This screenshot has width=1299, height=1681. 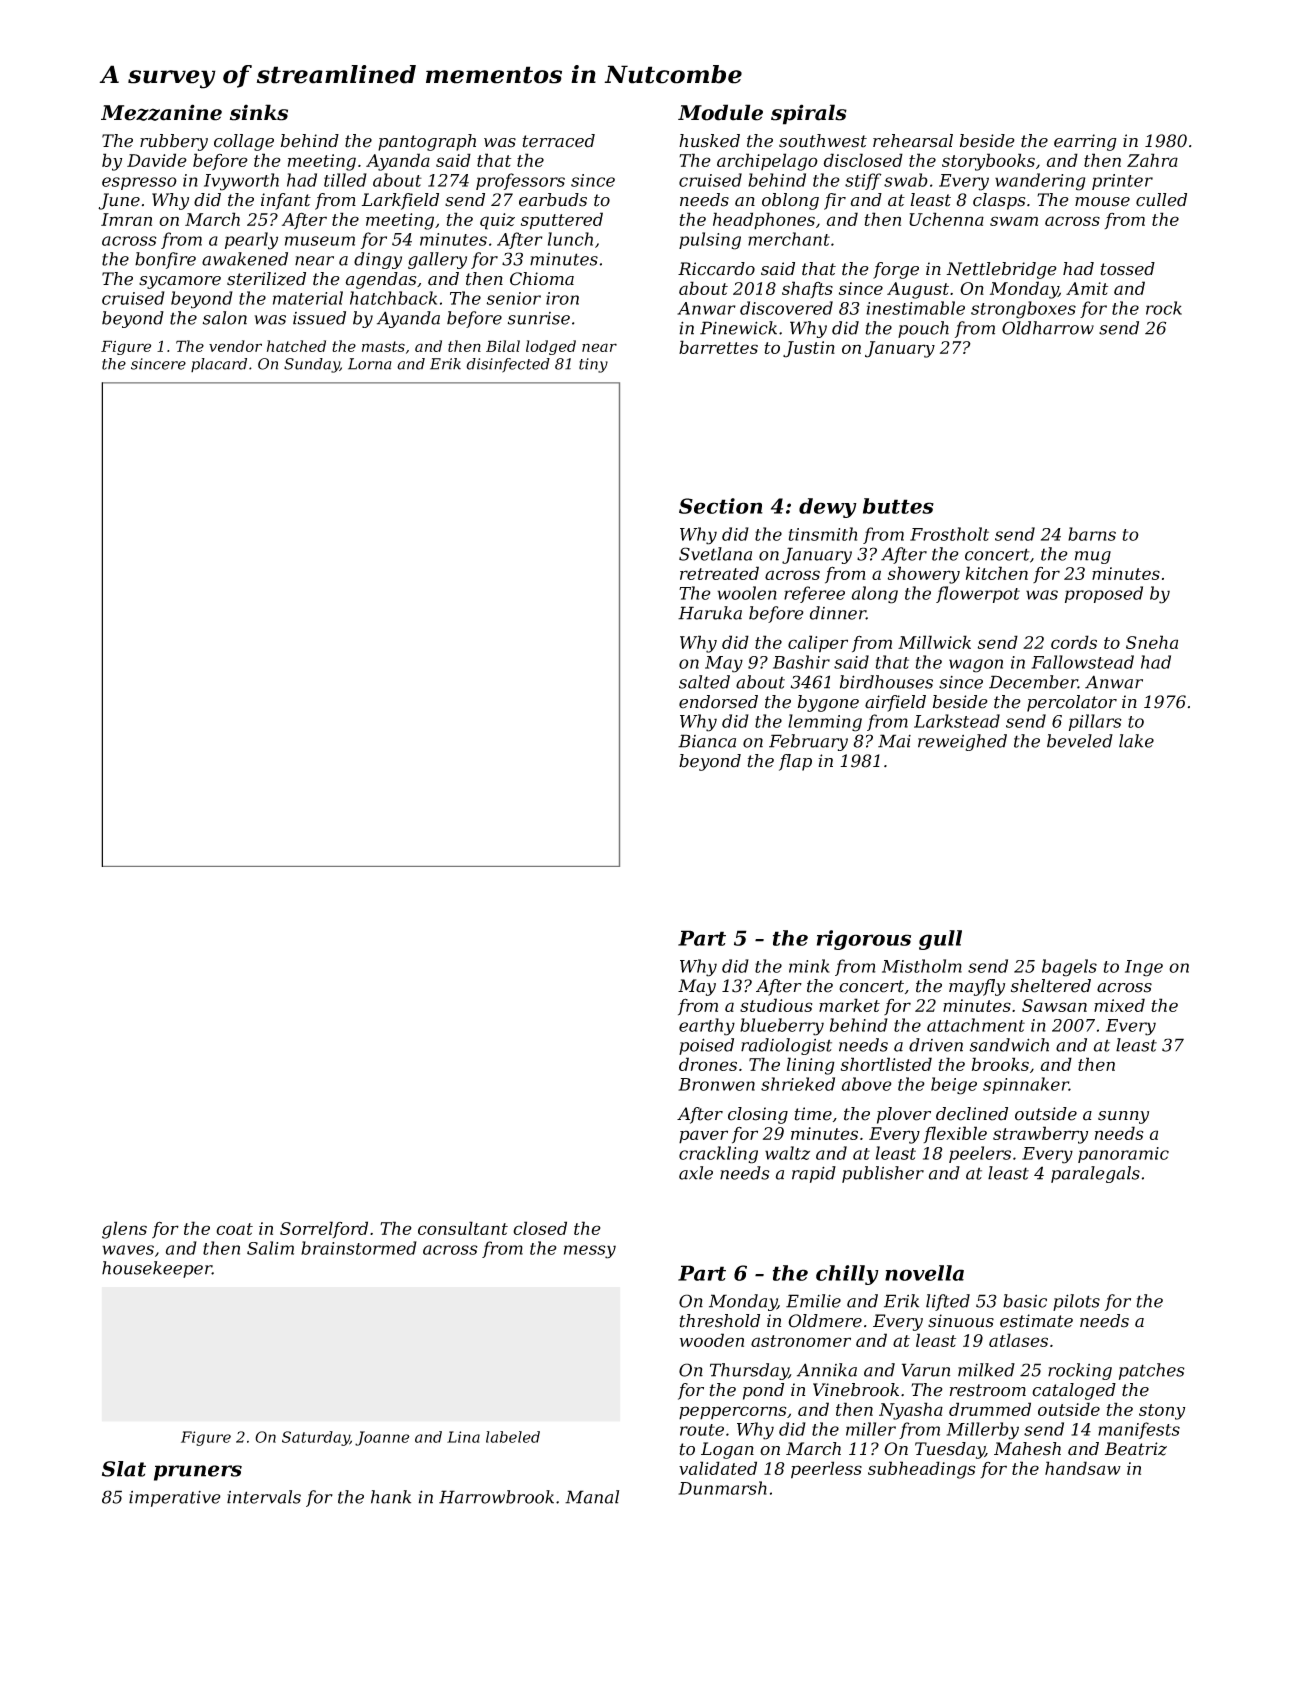 I want to click on masts, so click(x=383, y=346).
